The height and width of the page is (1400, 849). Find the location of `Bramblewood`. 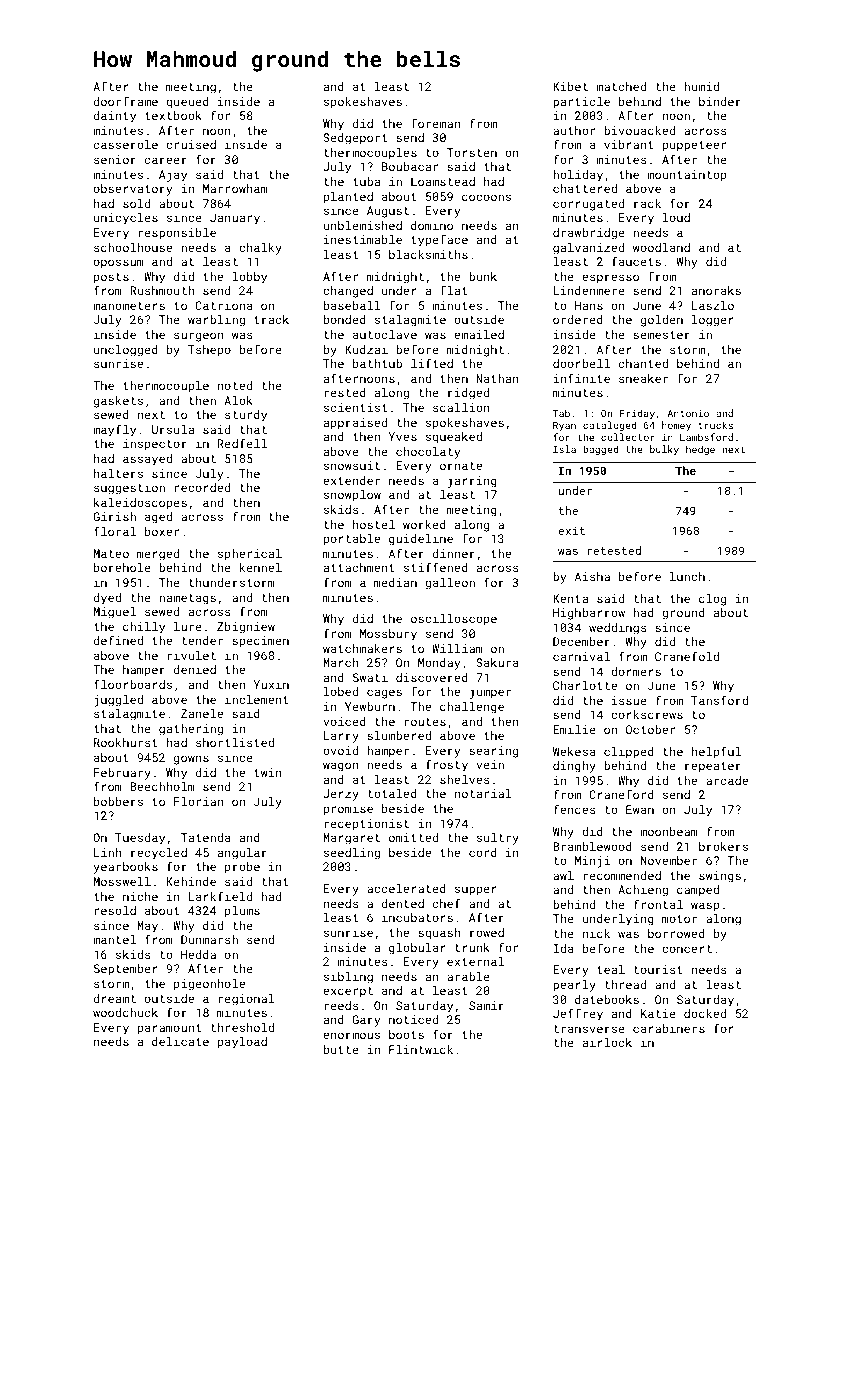

Bramblewood is located at coordinates (592, 846).
